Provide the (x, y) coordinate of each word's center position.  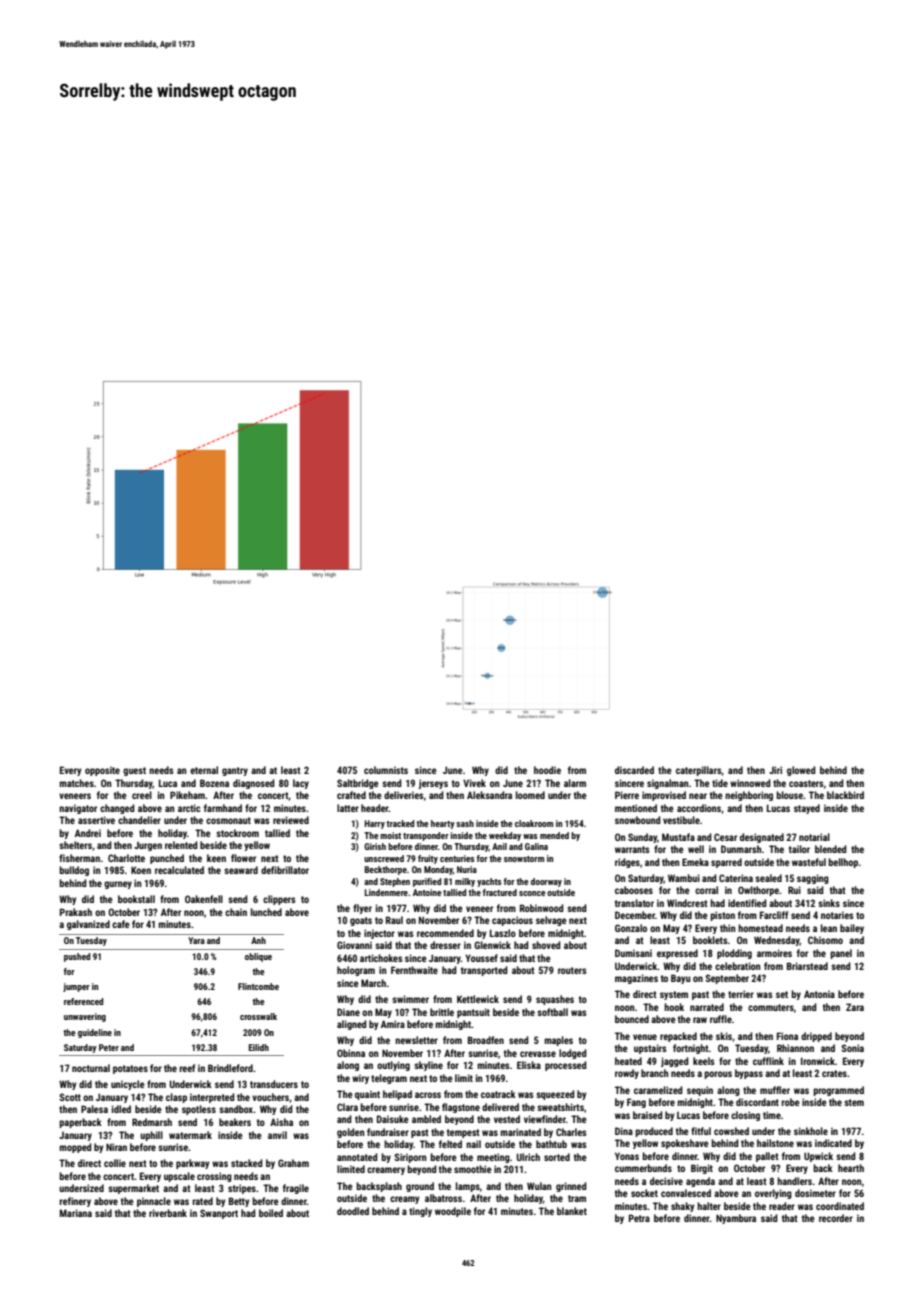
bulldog (74, 871)
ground (420, 1187)
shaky (683, 1207)
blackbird (845, 795)
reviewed (291, 820)
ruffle (721, 1019)
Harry (375, 824)
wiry (360, 1079)
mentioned (636, 808)
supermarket (133, 1189)
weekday (505, 836)
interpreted (212, 1098)
